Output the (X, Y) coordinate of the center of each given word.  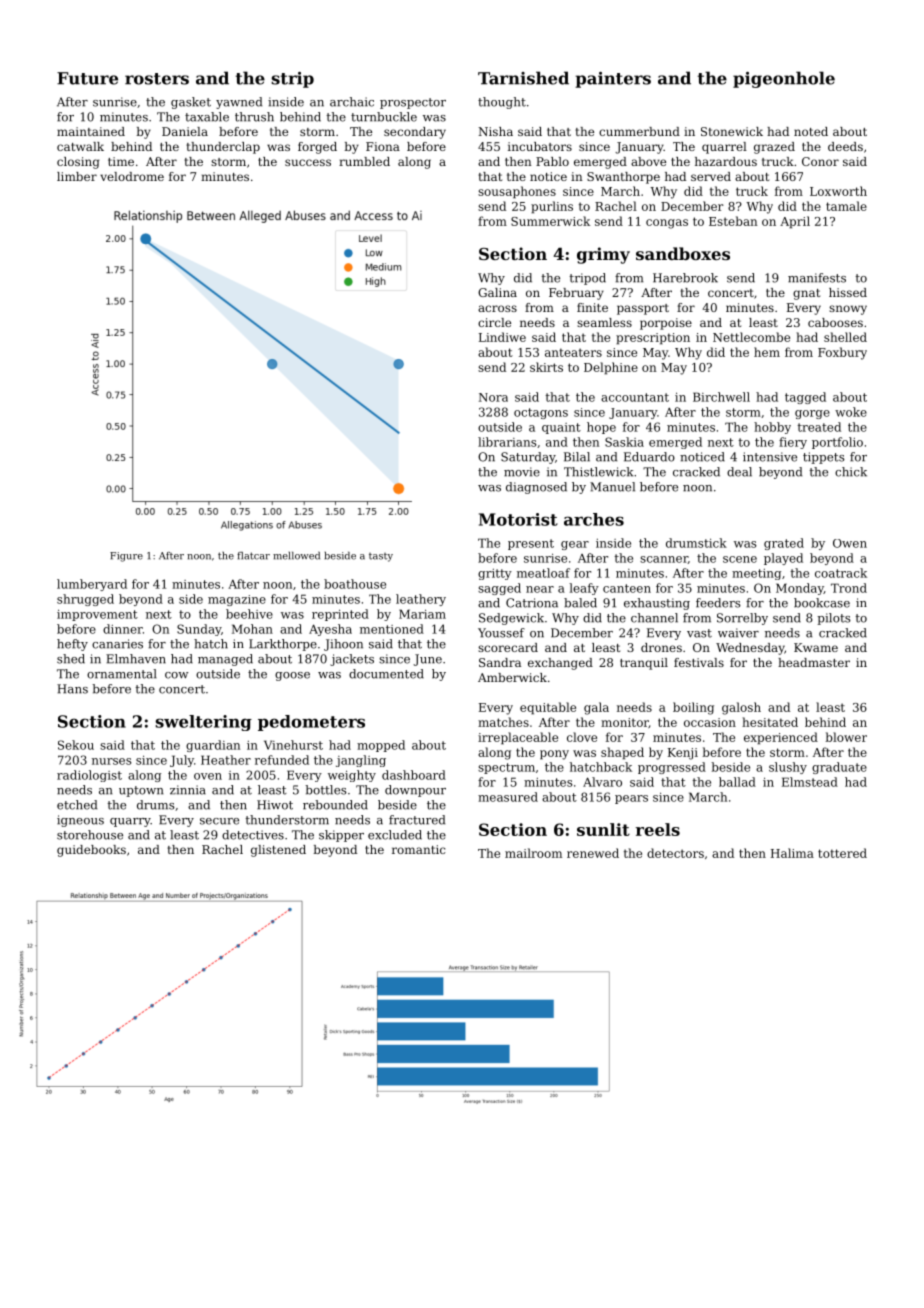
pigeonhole (784, 79)
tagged (805, 398)
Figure (126, 557)
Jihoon (343, 645)
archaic (352, 102)
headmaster (814, 662)
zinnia (188, 790)
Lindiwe (502, 337)
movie (522, 472)
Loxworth (838, 191)
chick (851, 472)
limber (77, 176)
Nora (493, 397)
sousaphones (517, 192)
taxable (207, 117)
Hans (72, 689)
